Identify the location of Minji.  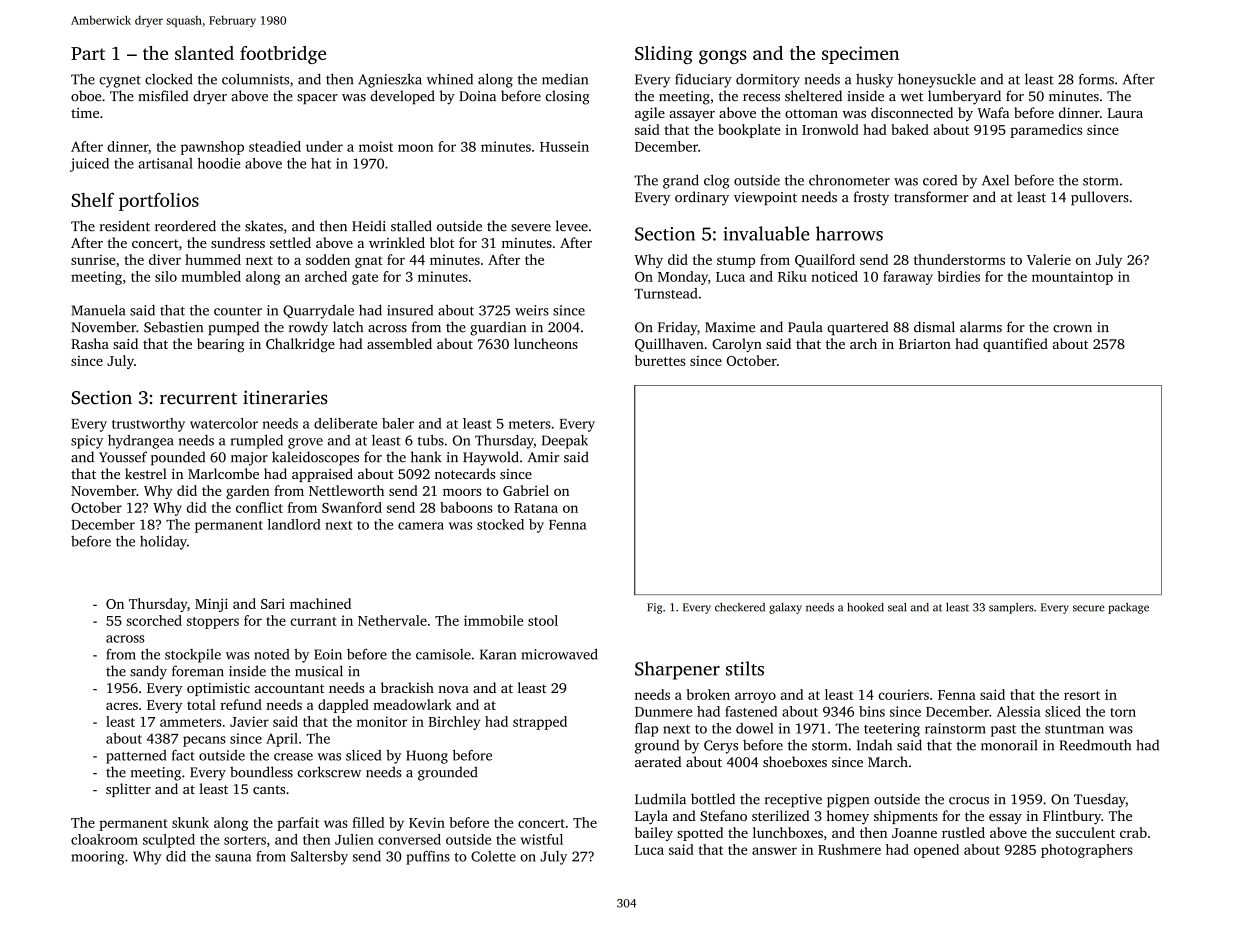
(211, 605).
